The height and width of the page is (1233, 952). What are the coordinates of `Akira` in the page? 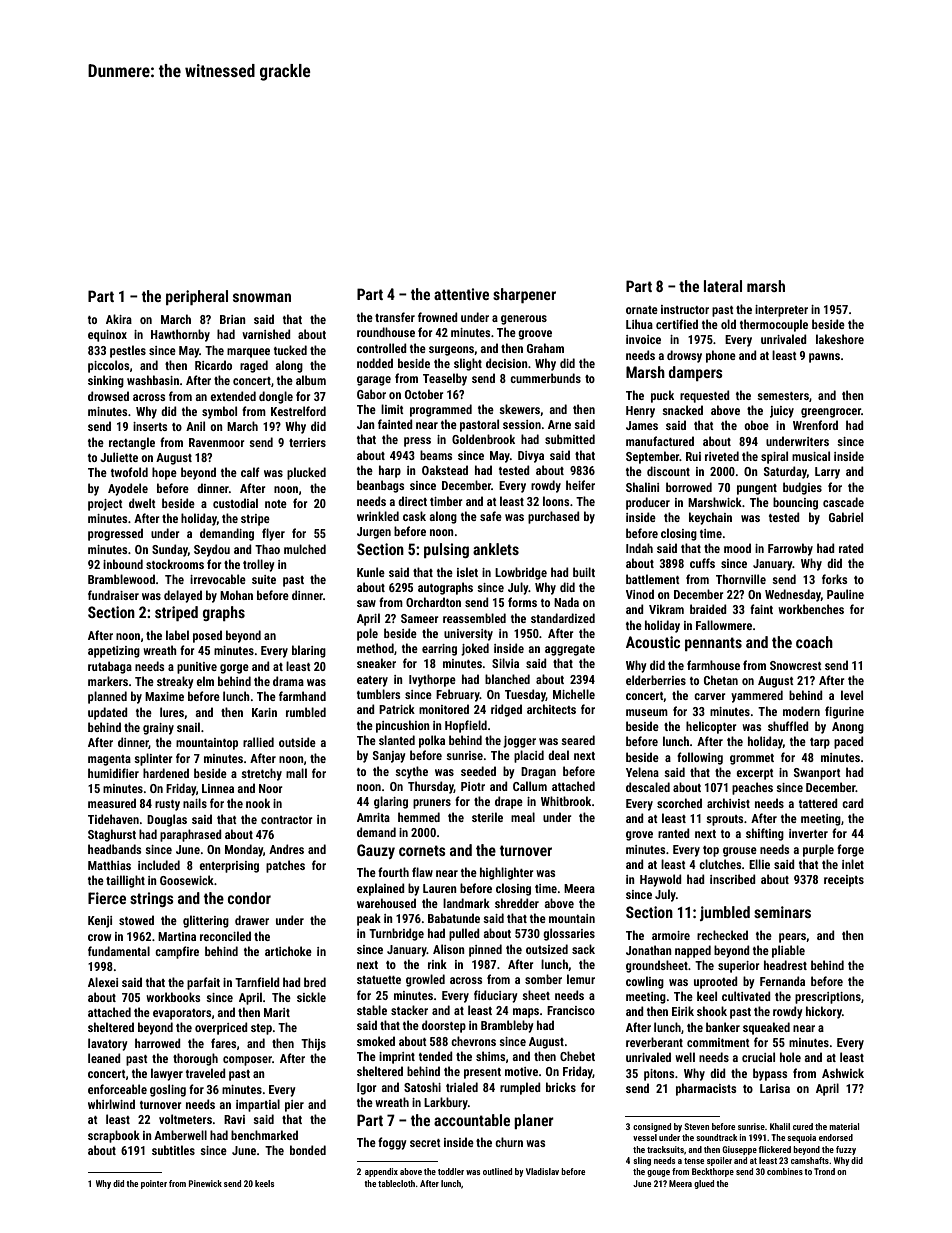 It's located at (119, 319).
